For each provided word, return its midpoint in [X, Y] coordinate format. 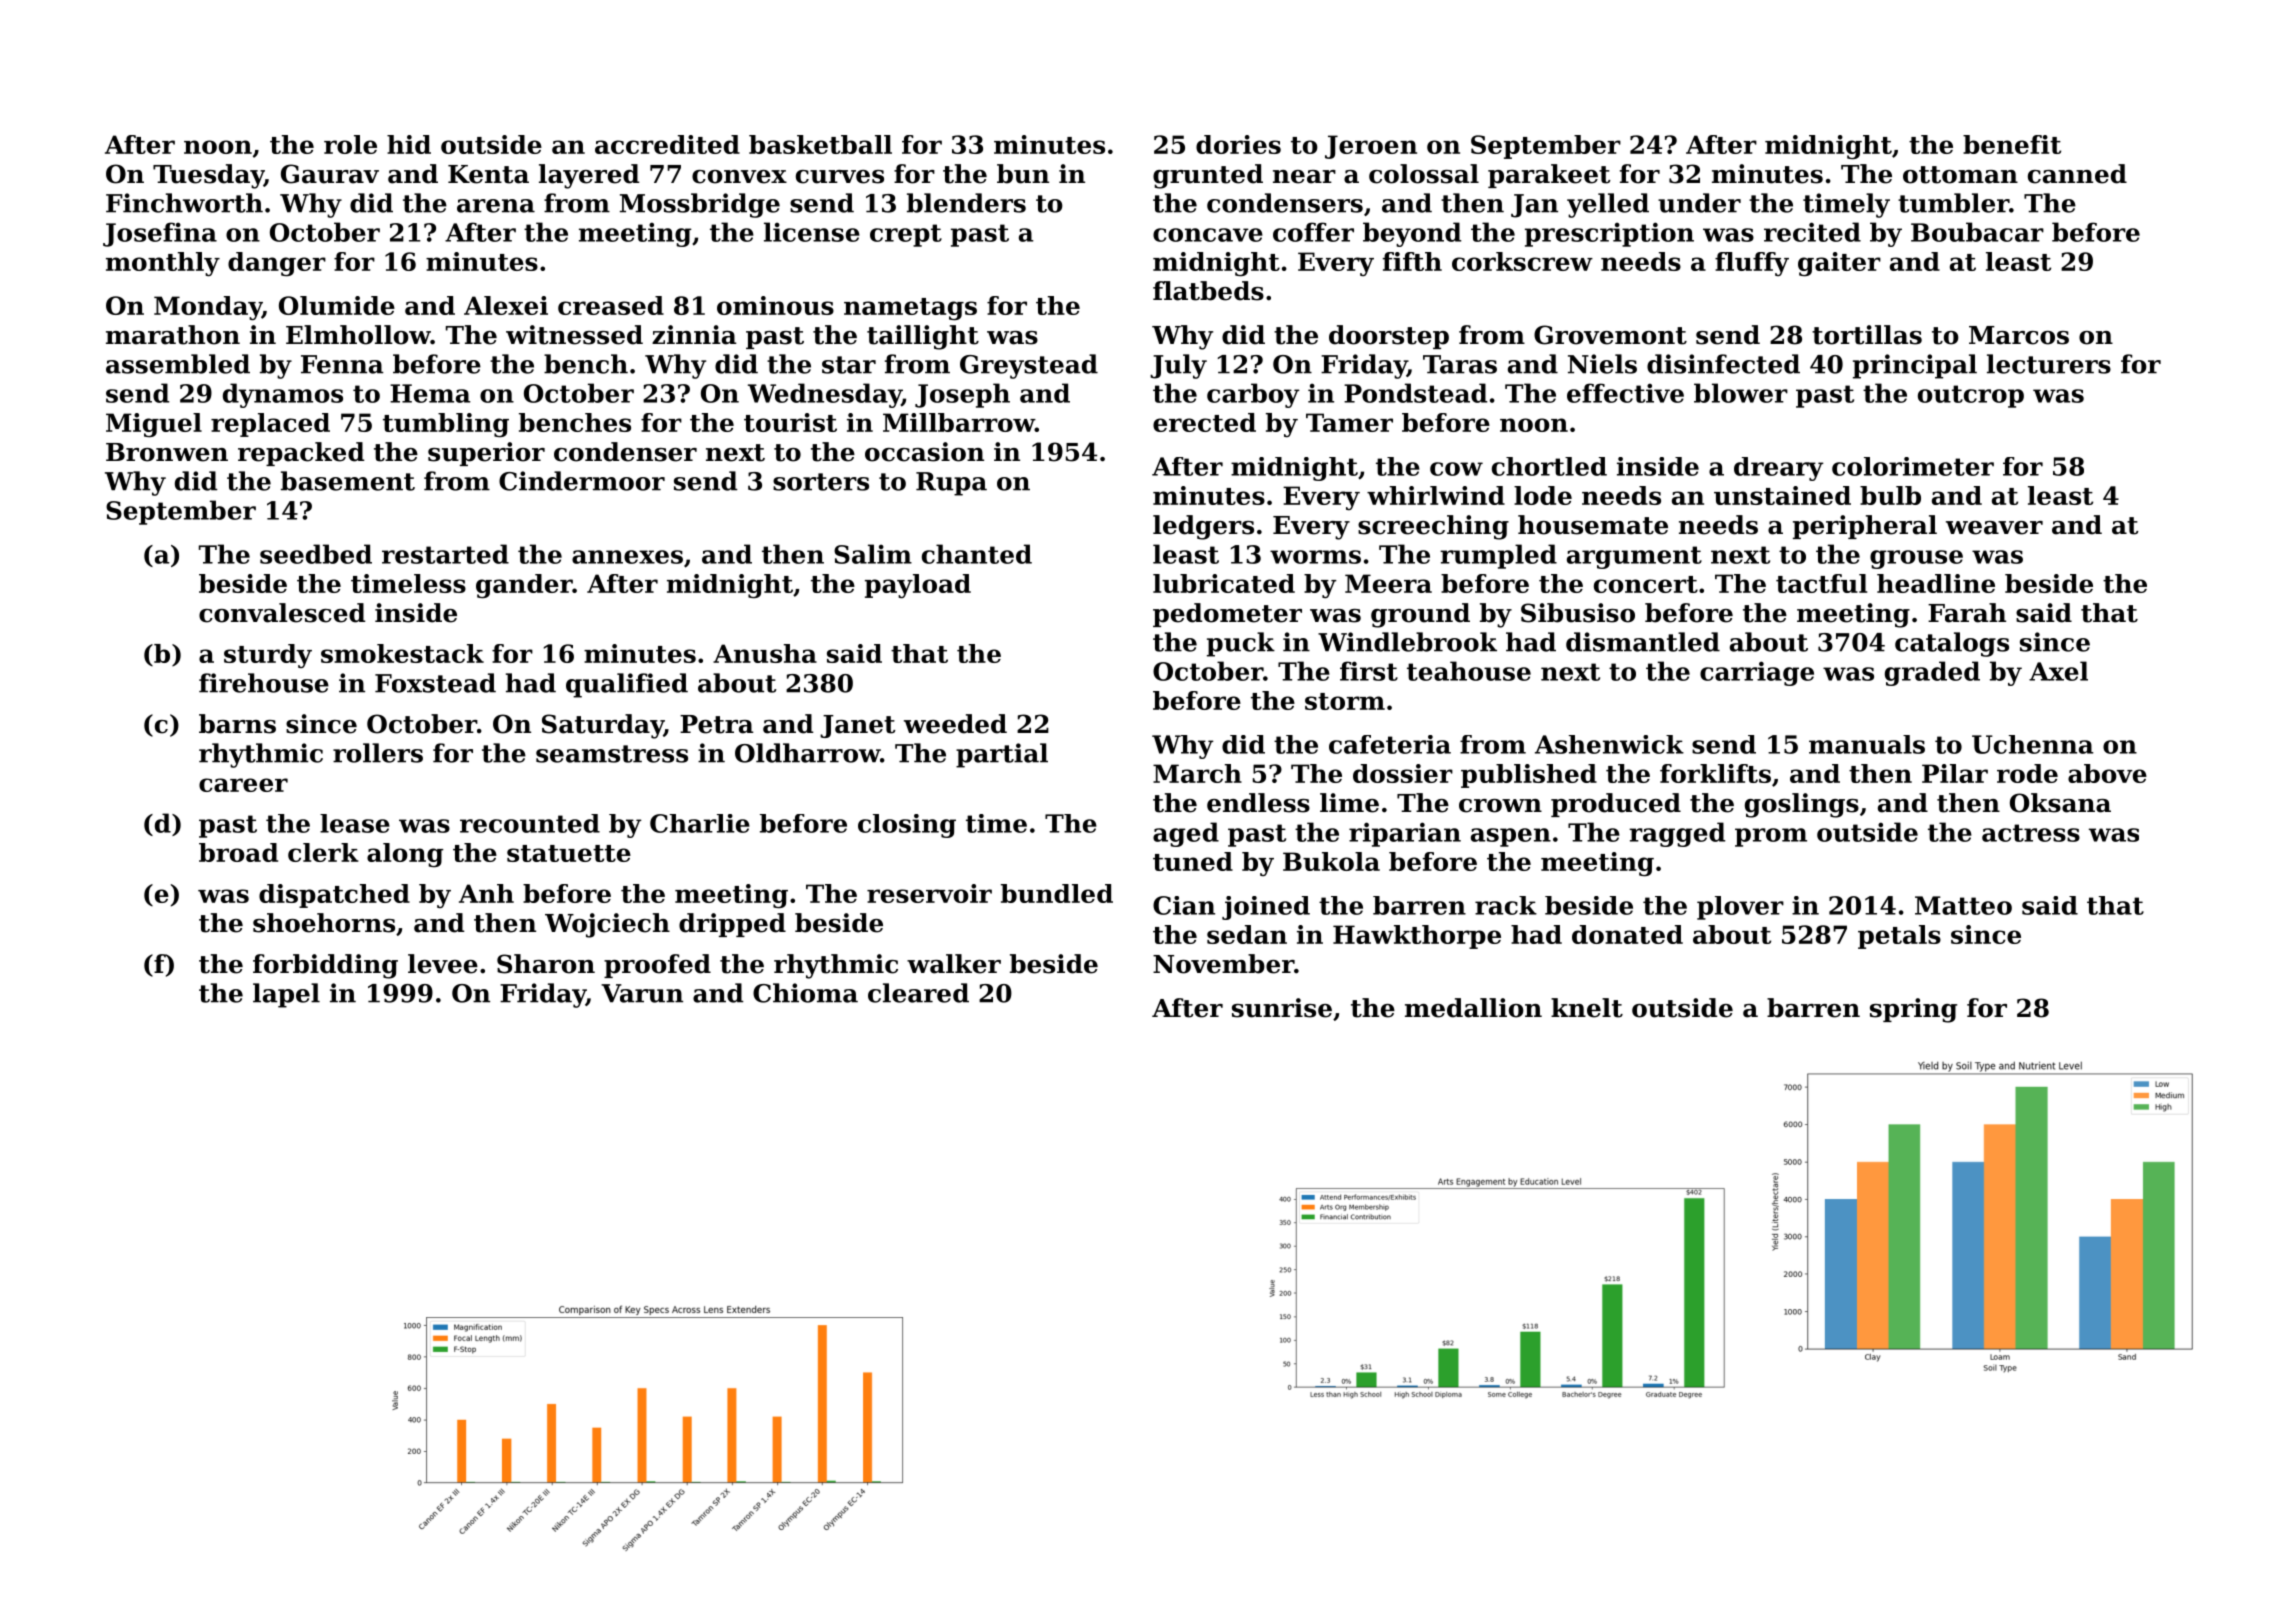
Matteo [1963, 905]
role [350, 144]
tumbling [446, 425]
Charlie [700, 823]
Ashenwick [1609, 744]
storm [1345, 701]
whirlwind [1436, 495]
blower [1741, 393]
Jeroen [1371, 147]
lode [1543, 495]
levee [443, 964]
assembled [178, 364]
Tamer [1349, 422]
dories [1238, 144]
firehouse [264, 683]
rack [1506, 905]
